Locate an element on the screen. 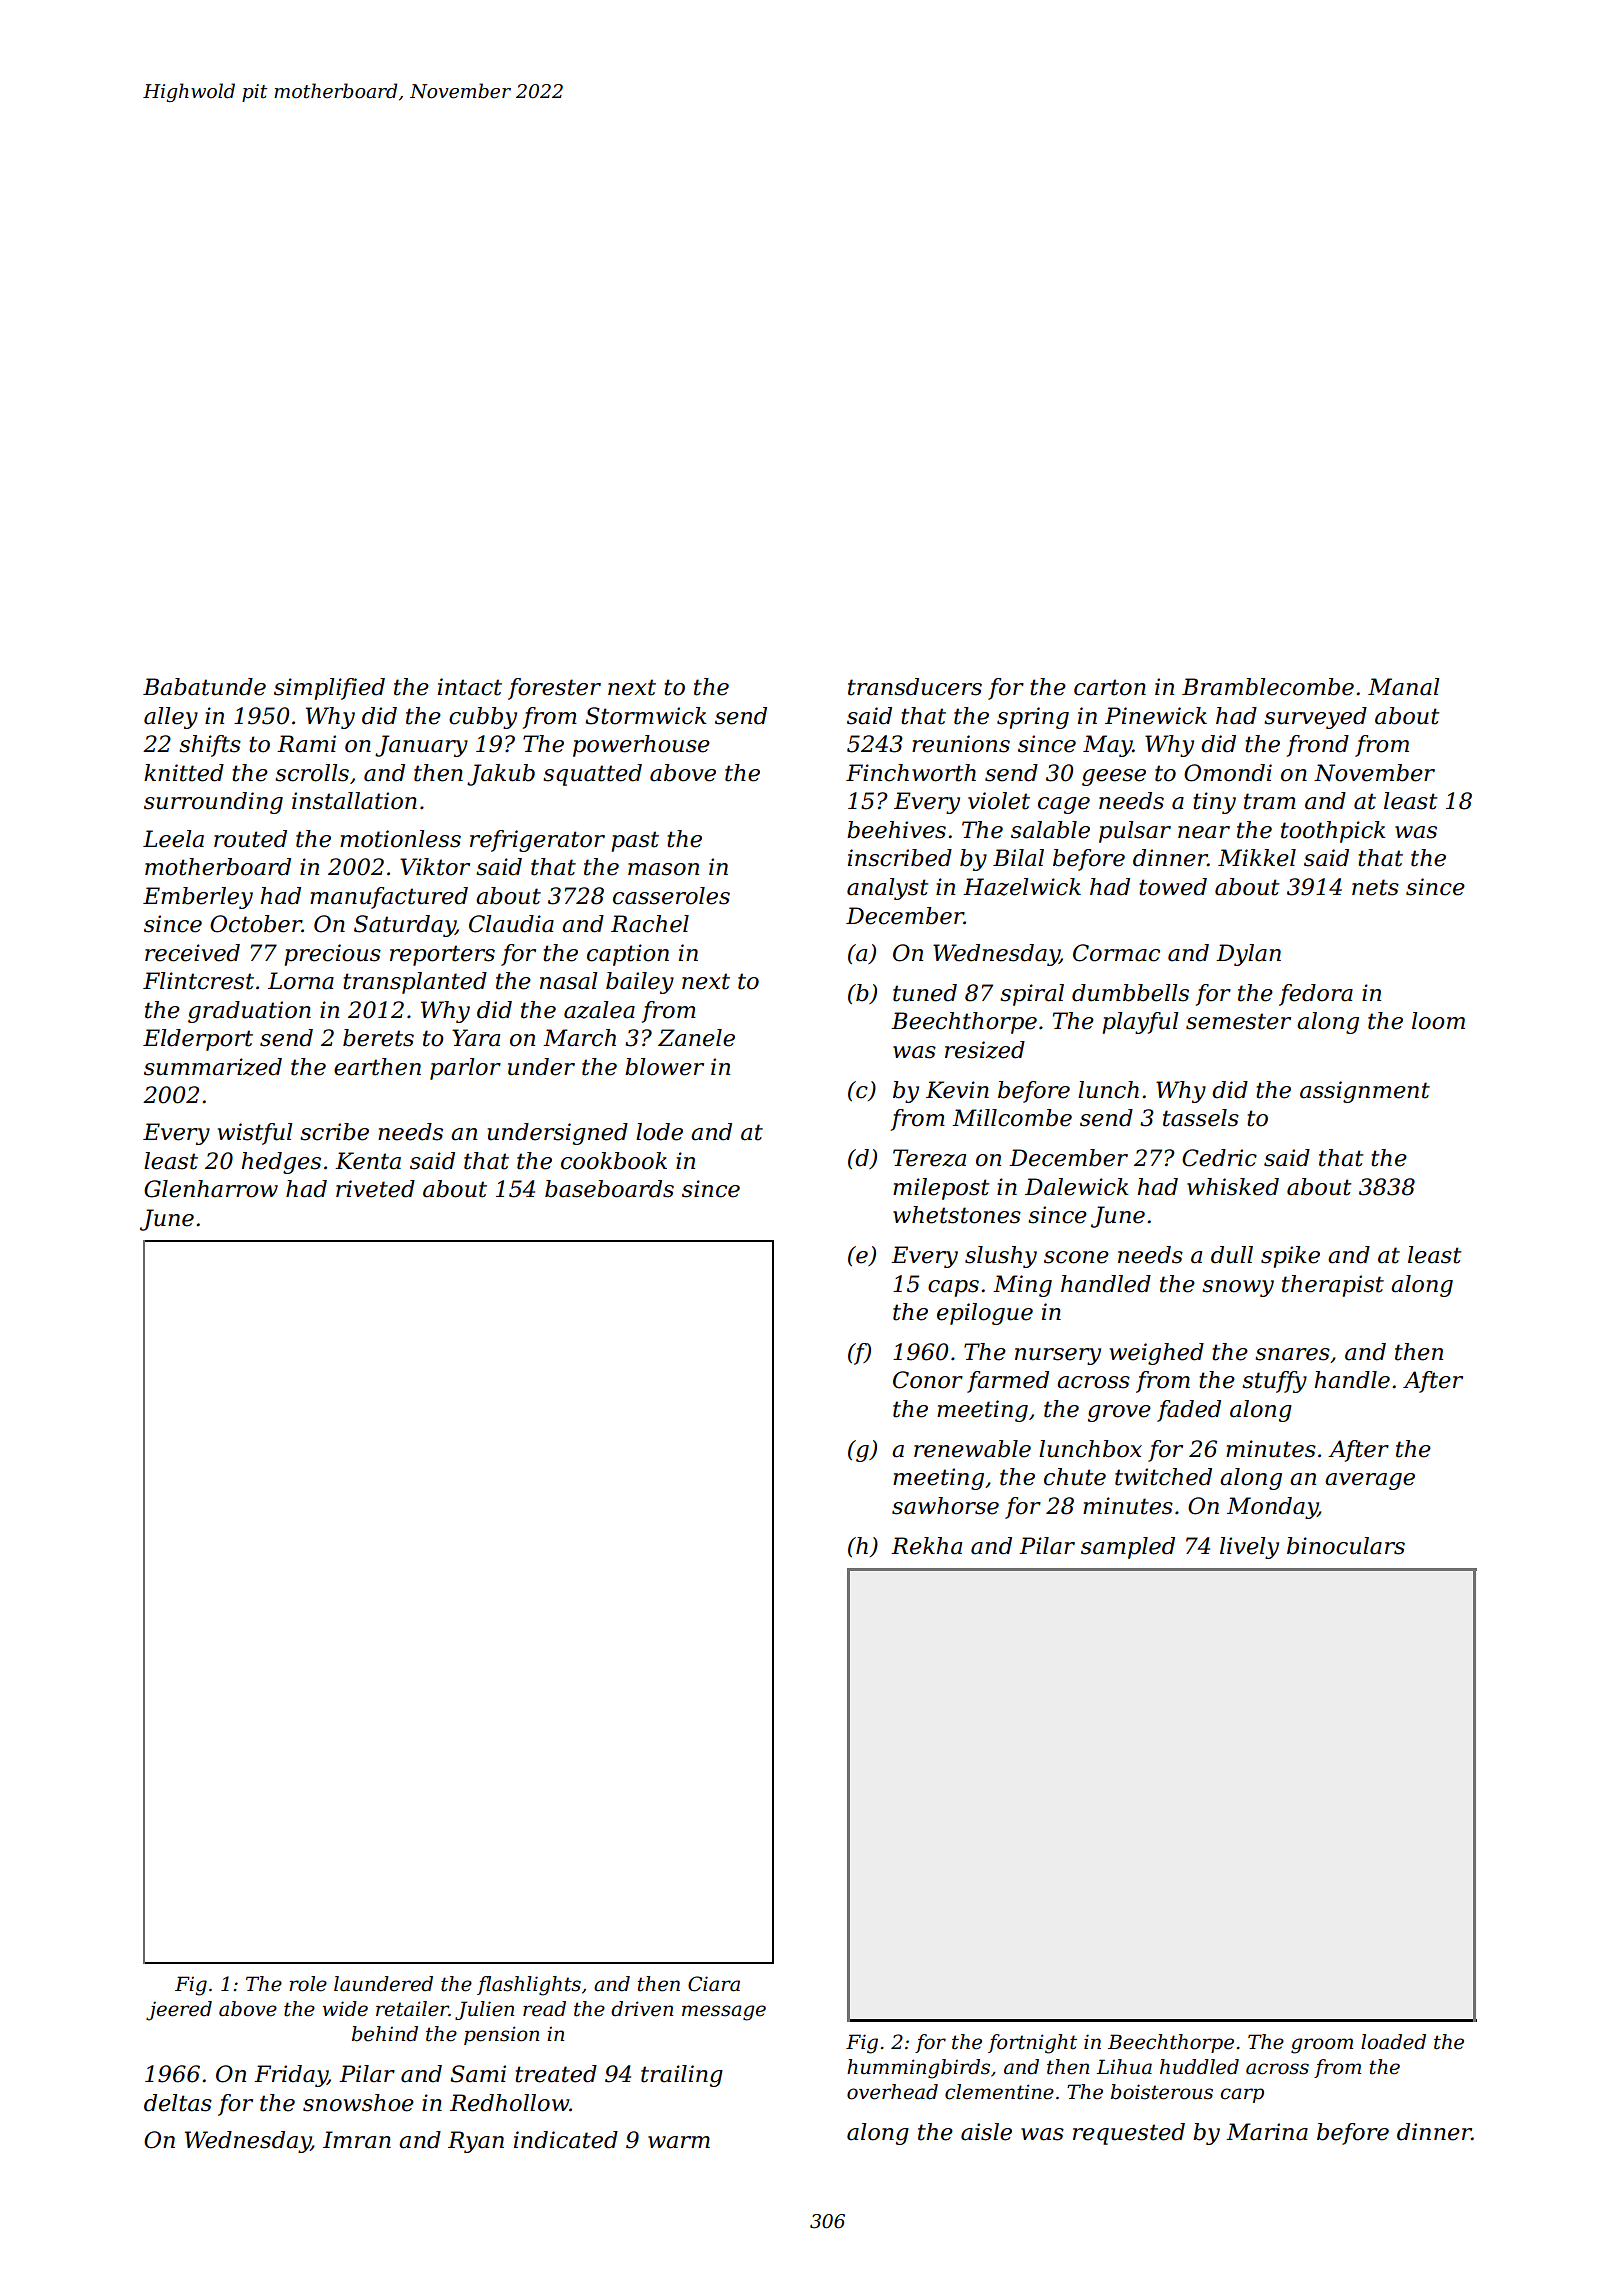 This screenshot has width=1620, height=2292. loaded is located at coordinates (1393, 2042).
